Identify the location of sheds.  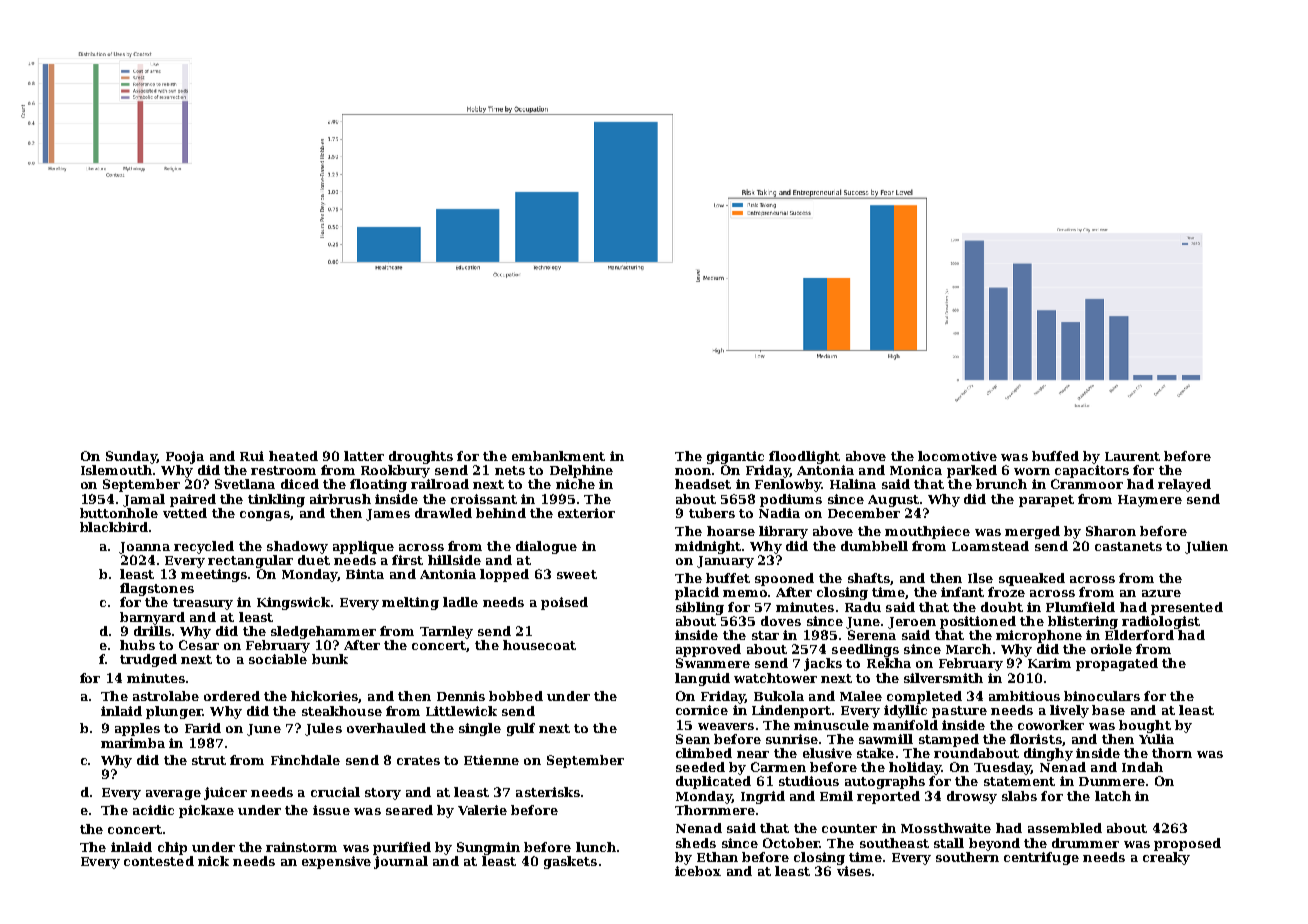
(696, 843).
